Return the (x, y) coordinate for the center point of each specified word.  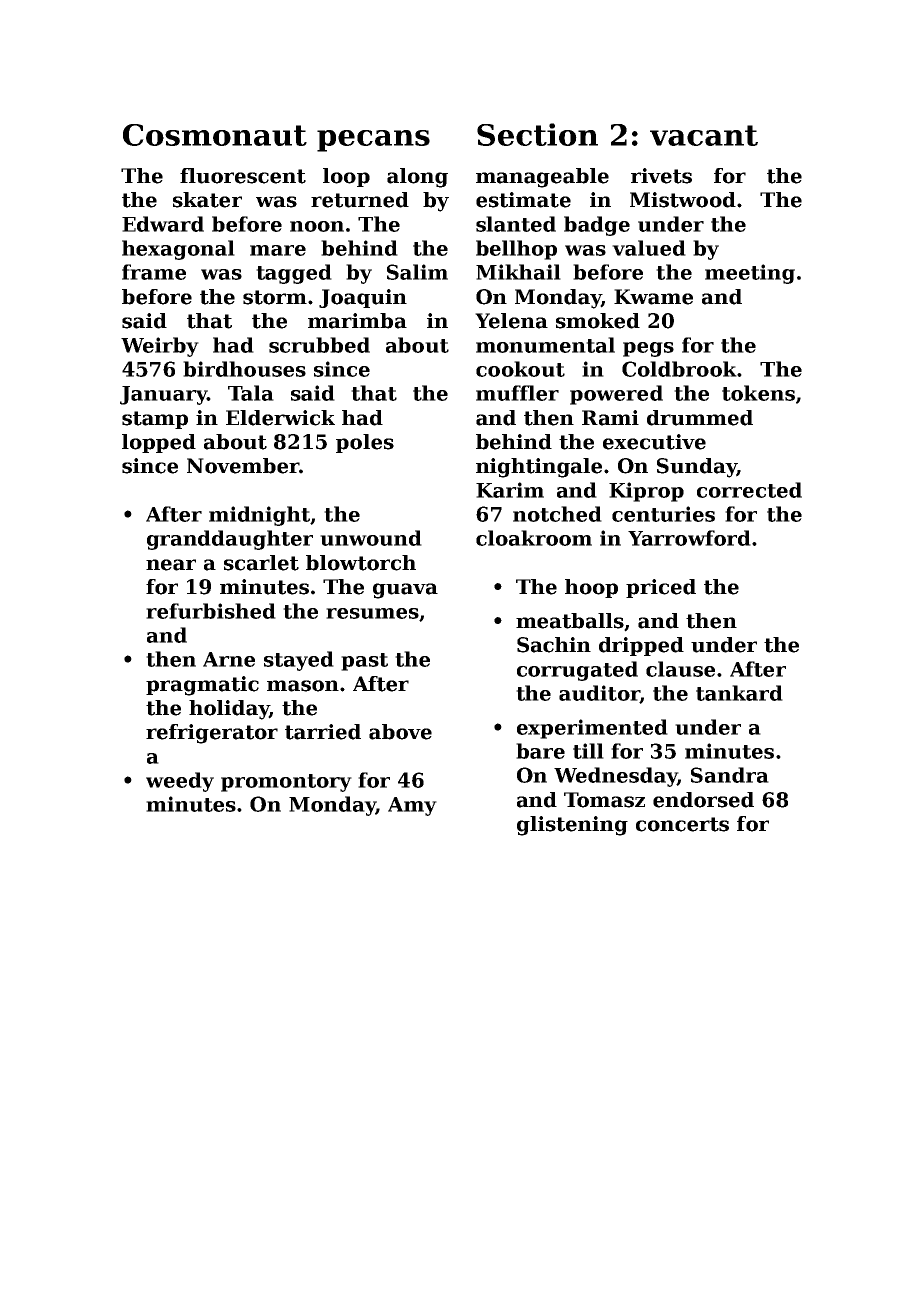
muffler (517, 393)
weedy (180, 782)
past (364, 662)
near (171, 565)
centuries (663, 514)
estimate (523, 200)
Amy (412, 806)
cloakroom (534, 538)
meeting (750, 274)
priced (661, 588)
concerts (682, 824)
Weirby (160, 347)
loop (346, 177)
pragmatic (202, 686)
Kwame (653, 297)
